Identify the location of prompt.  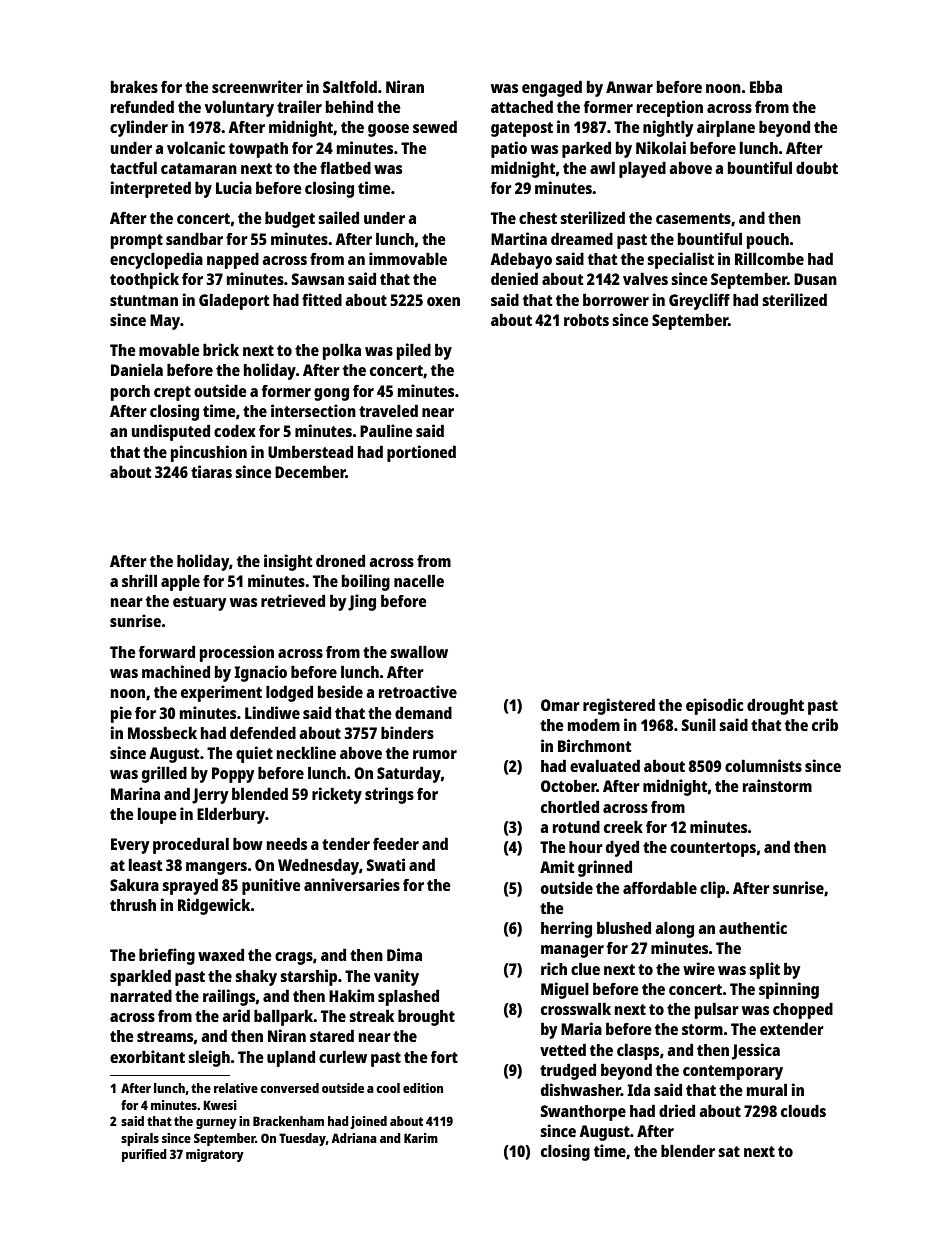
(137, 241).
